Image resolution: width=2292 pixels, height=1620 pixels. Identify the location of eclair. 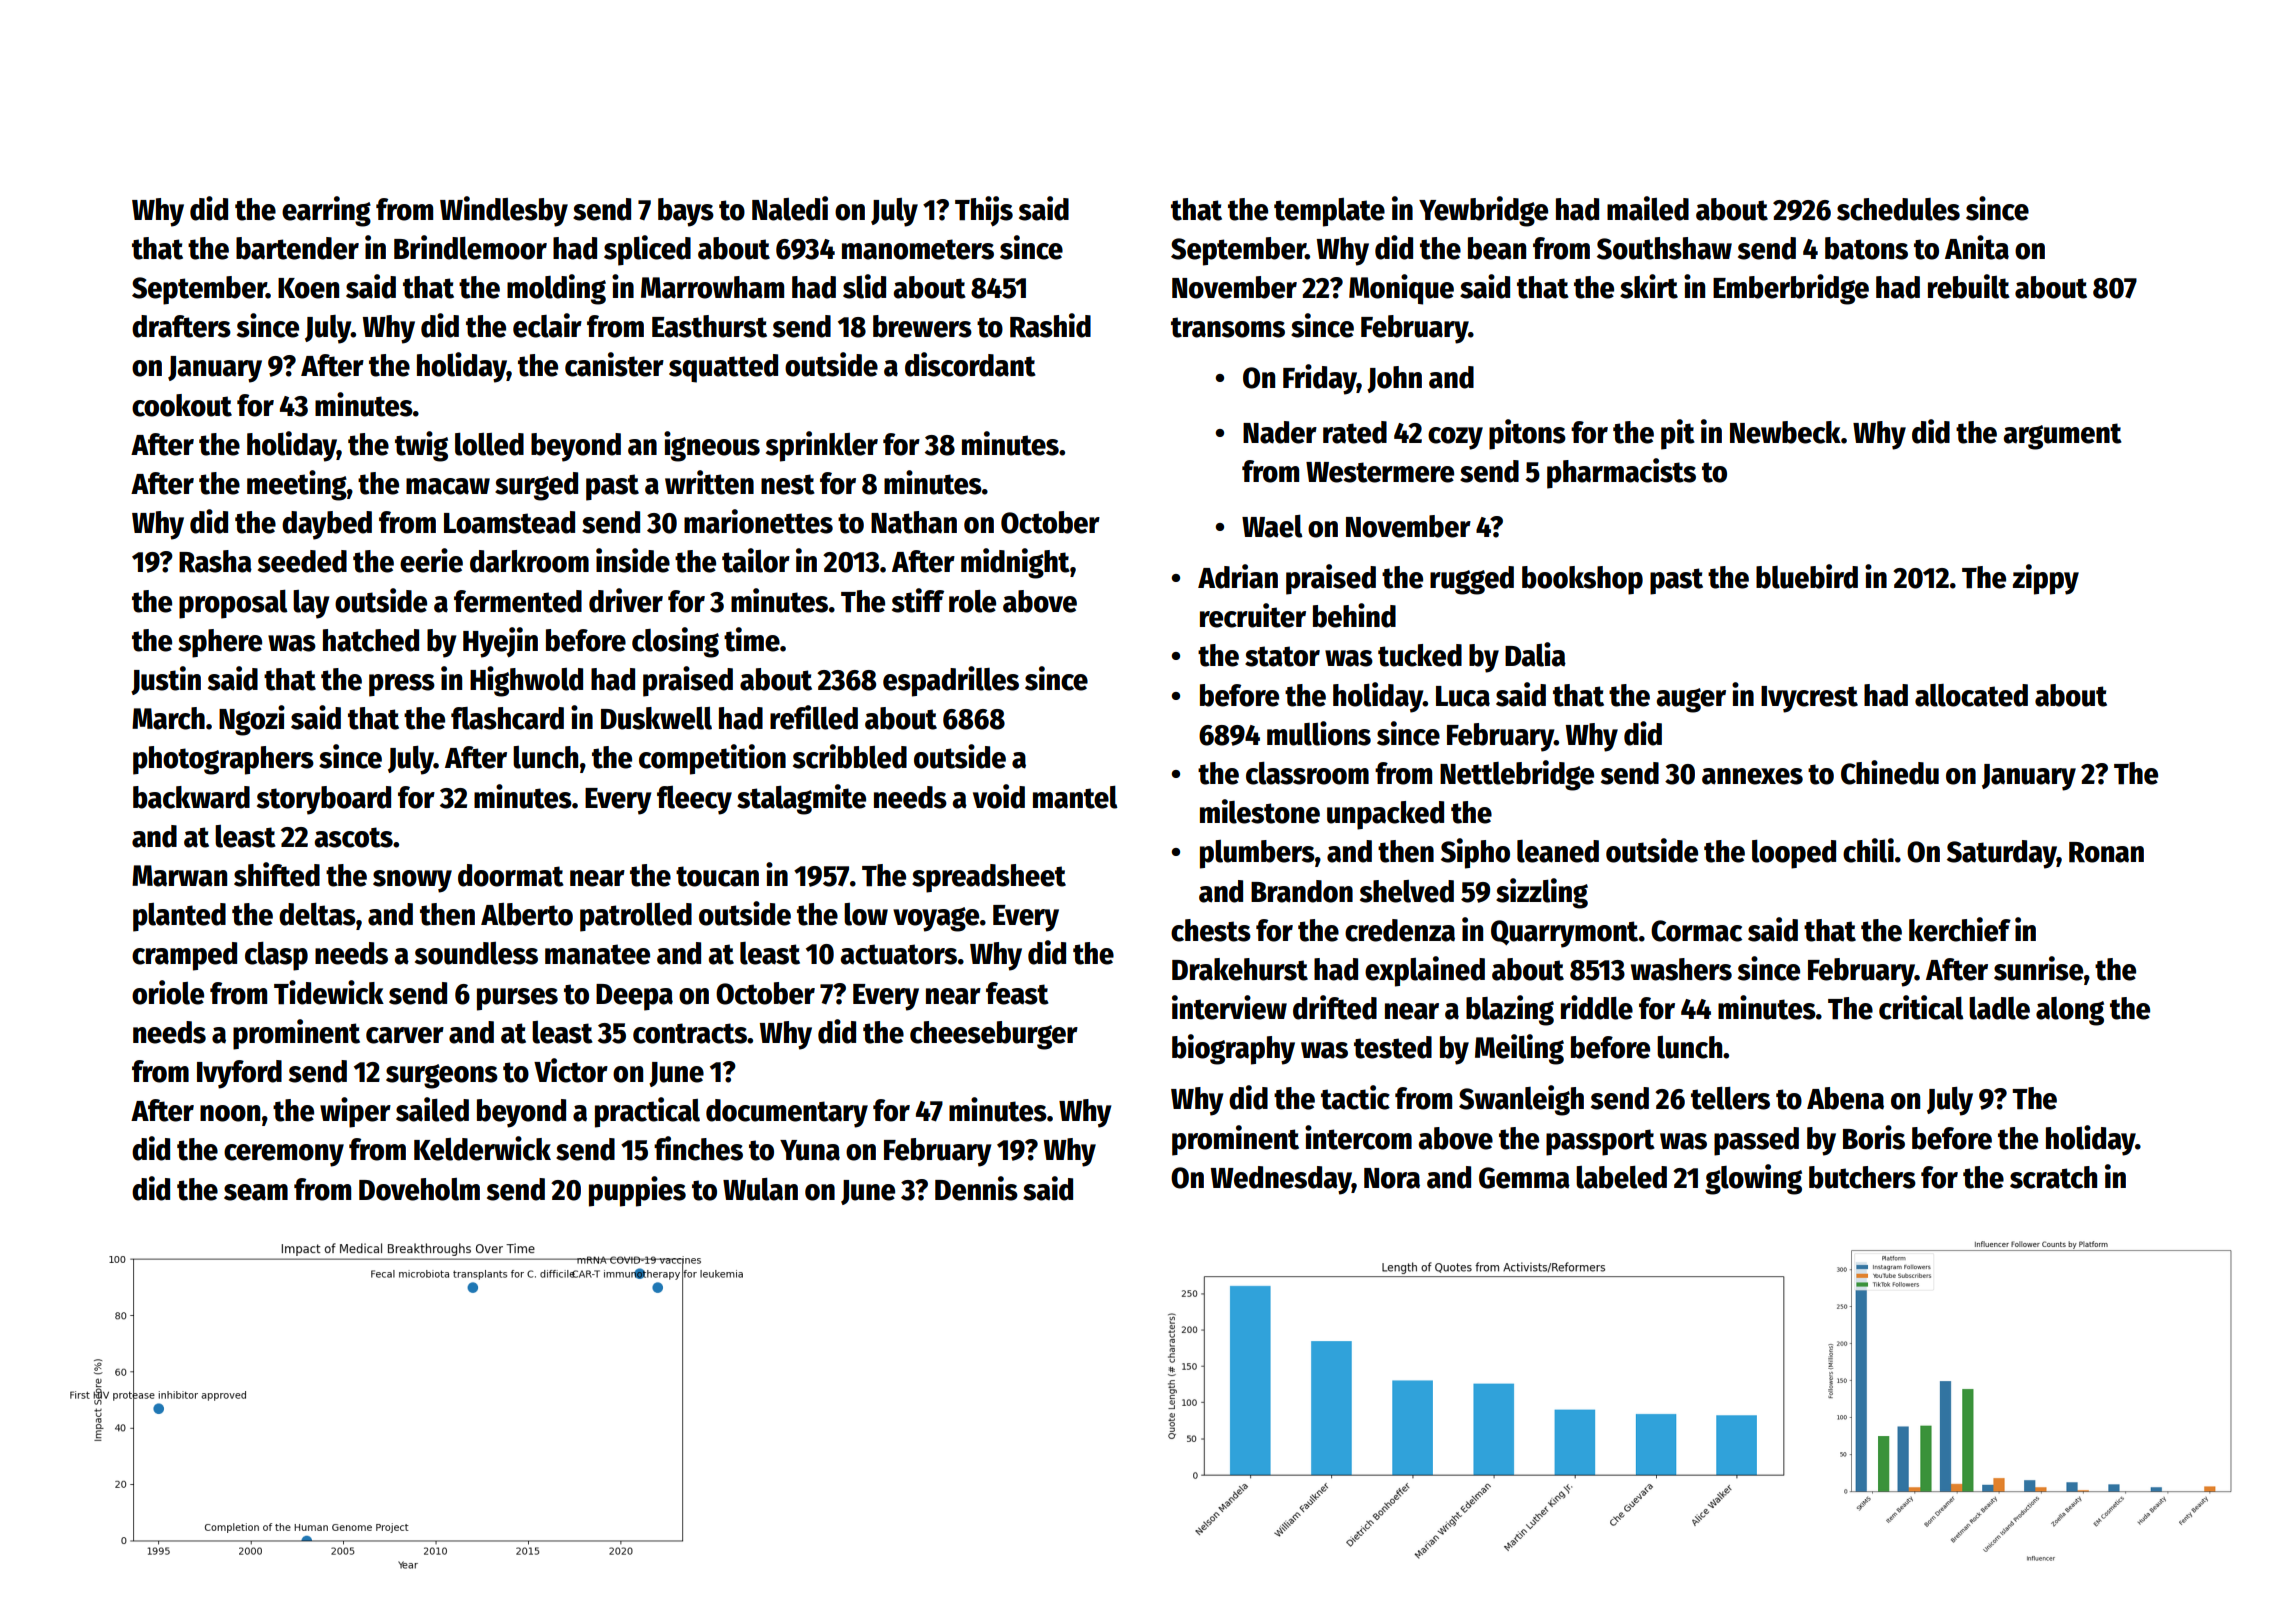
(547, 325).
